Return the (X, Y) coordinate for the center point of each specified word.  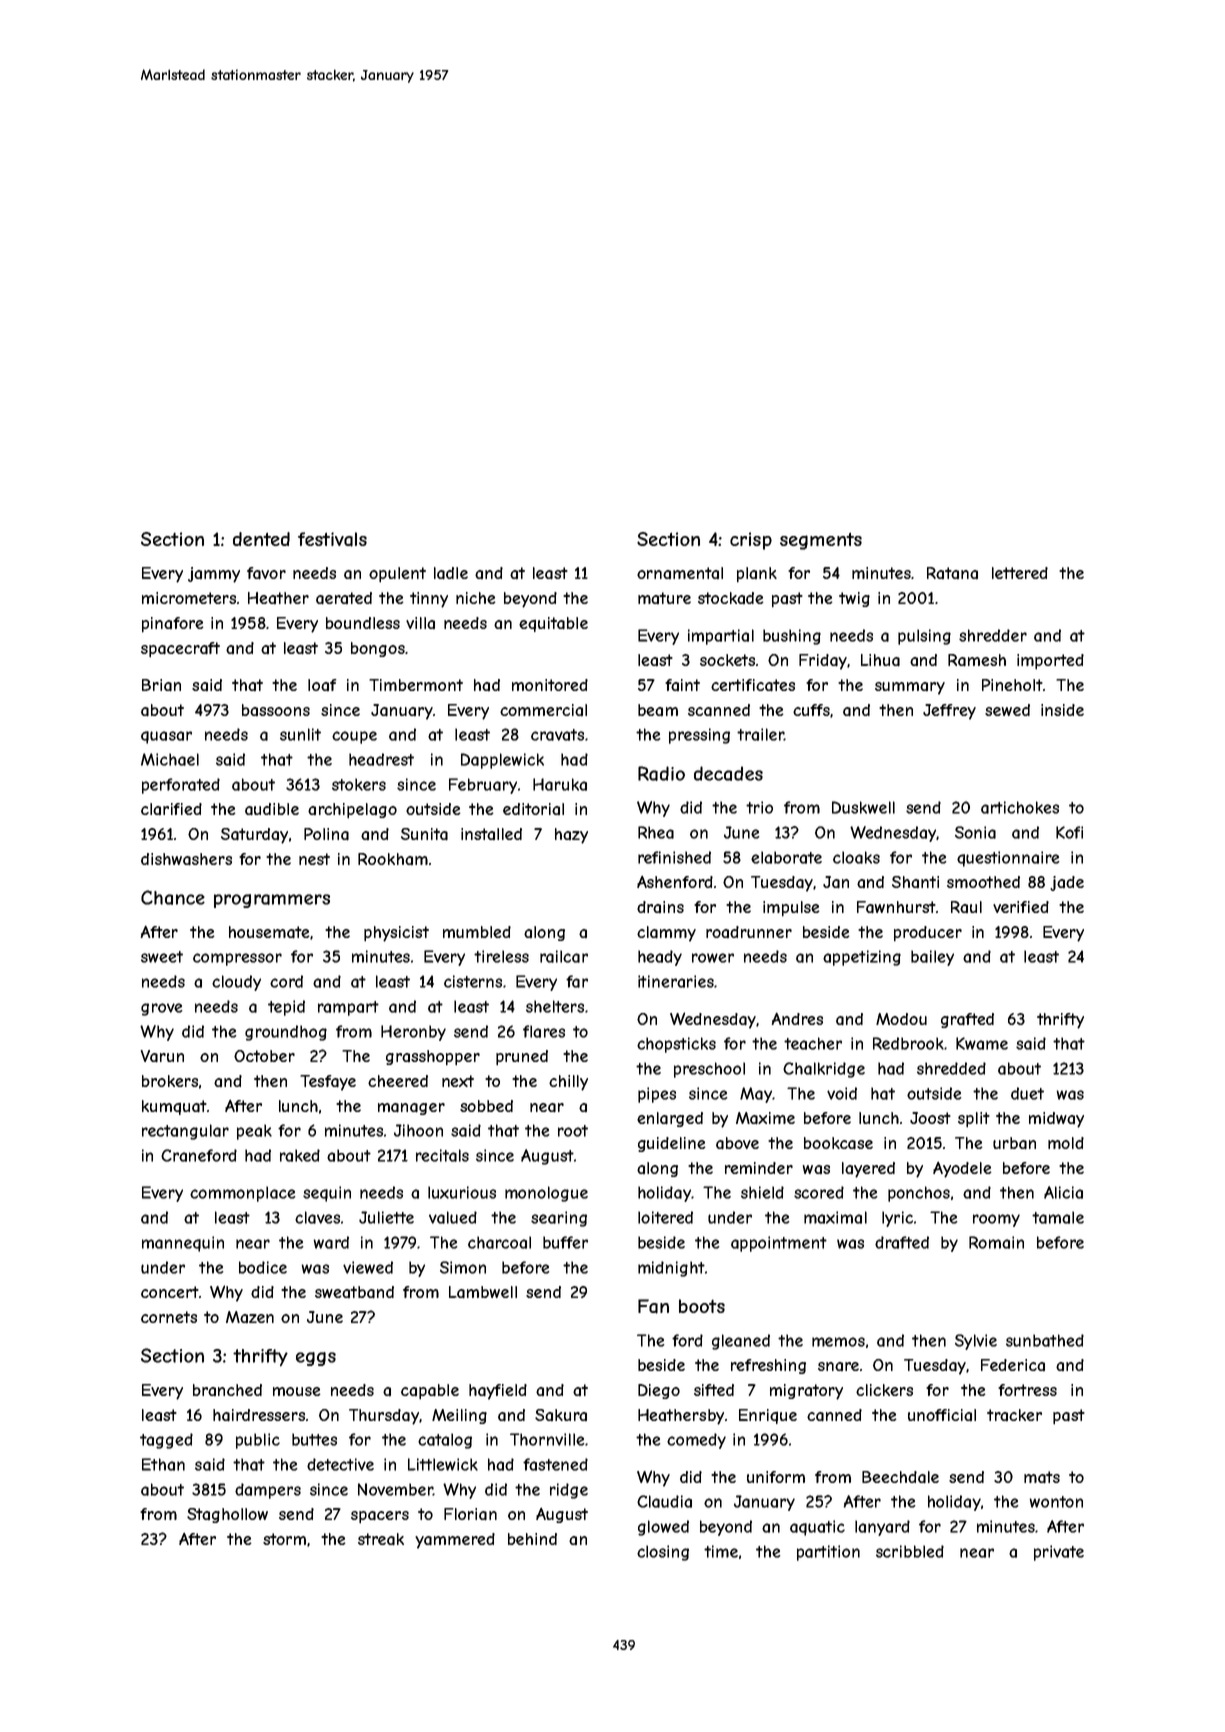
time (721, 1551)
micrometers (189, 598)
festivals (332, 539)
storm (284, 1539)
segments (821, 541)
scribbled (910, 1551)
